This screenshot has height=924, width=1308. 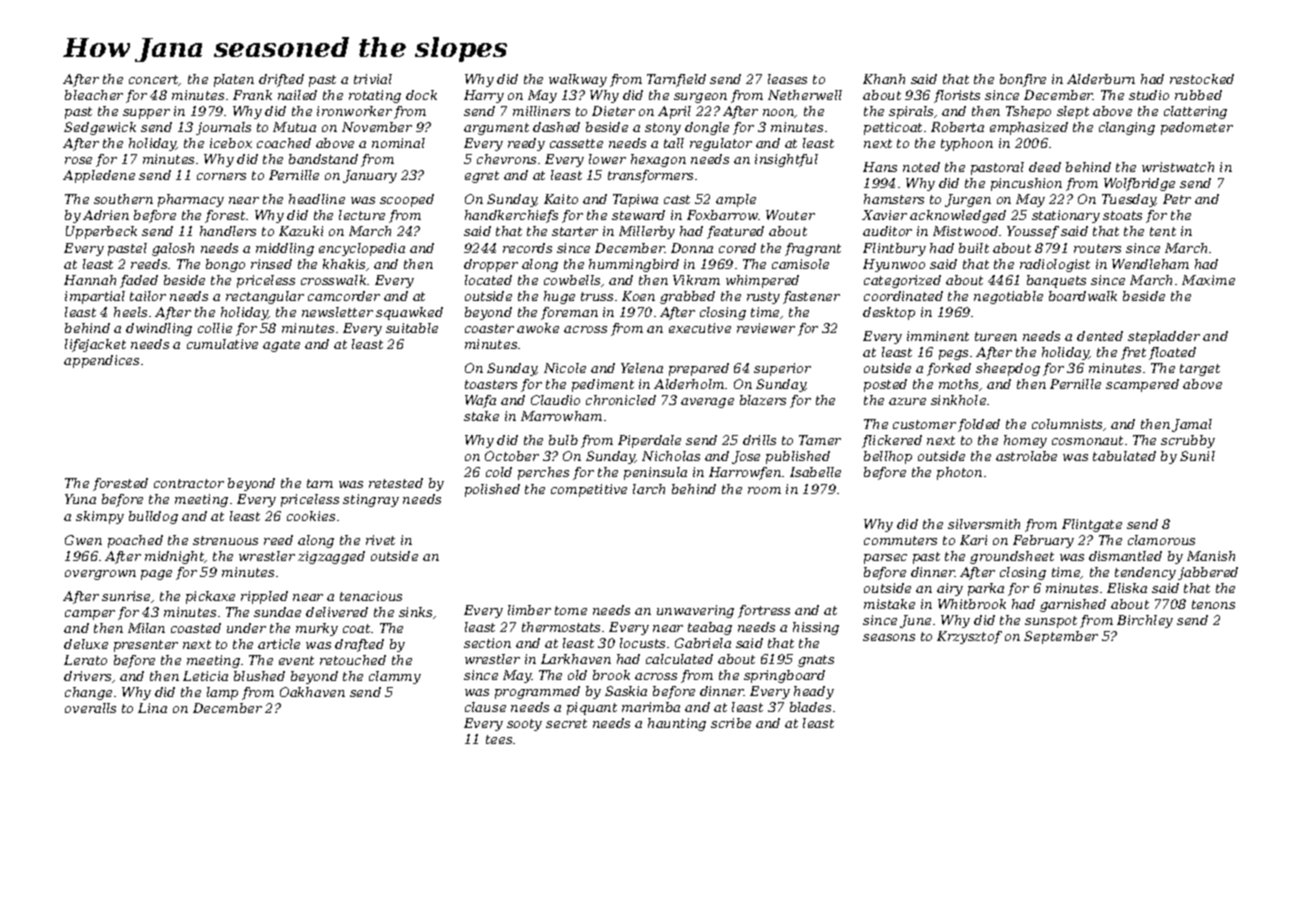 I want to click on Gwen, so click(x=83, y=540).
